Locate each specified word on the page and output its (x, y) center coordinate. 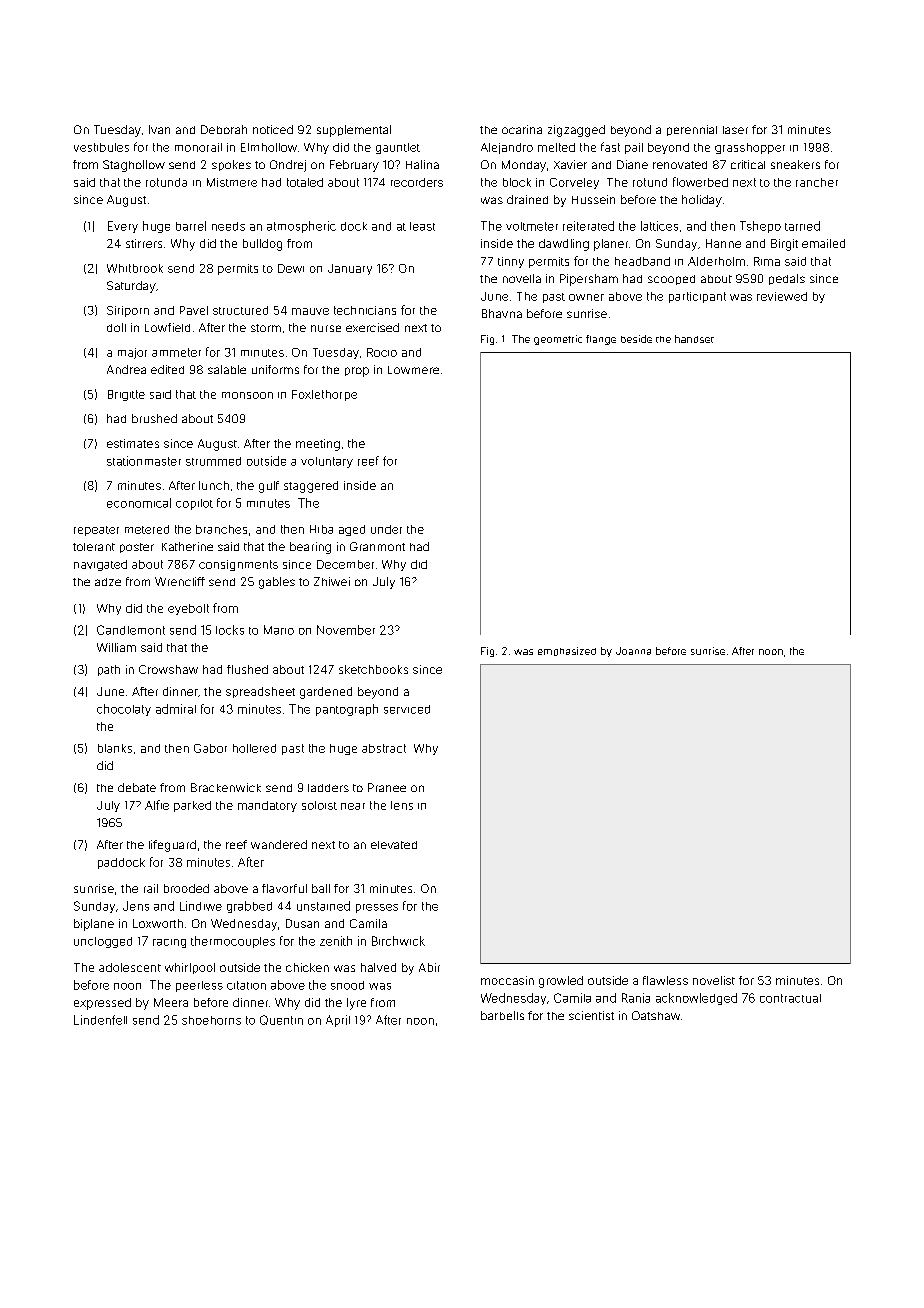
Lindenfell (100, 1020)
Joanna (633, 651)
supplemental (354, 131)
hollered (254, 748)
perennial (692, 130)
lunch (214, 485)
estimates (133, 443)
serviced (407, 709)
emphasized (567, 651)
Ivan (159, 129)
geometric (558, 340)
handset (694, 339)
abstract (384, 748)
